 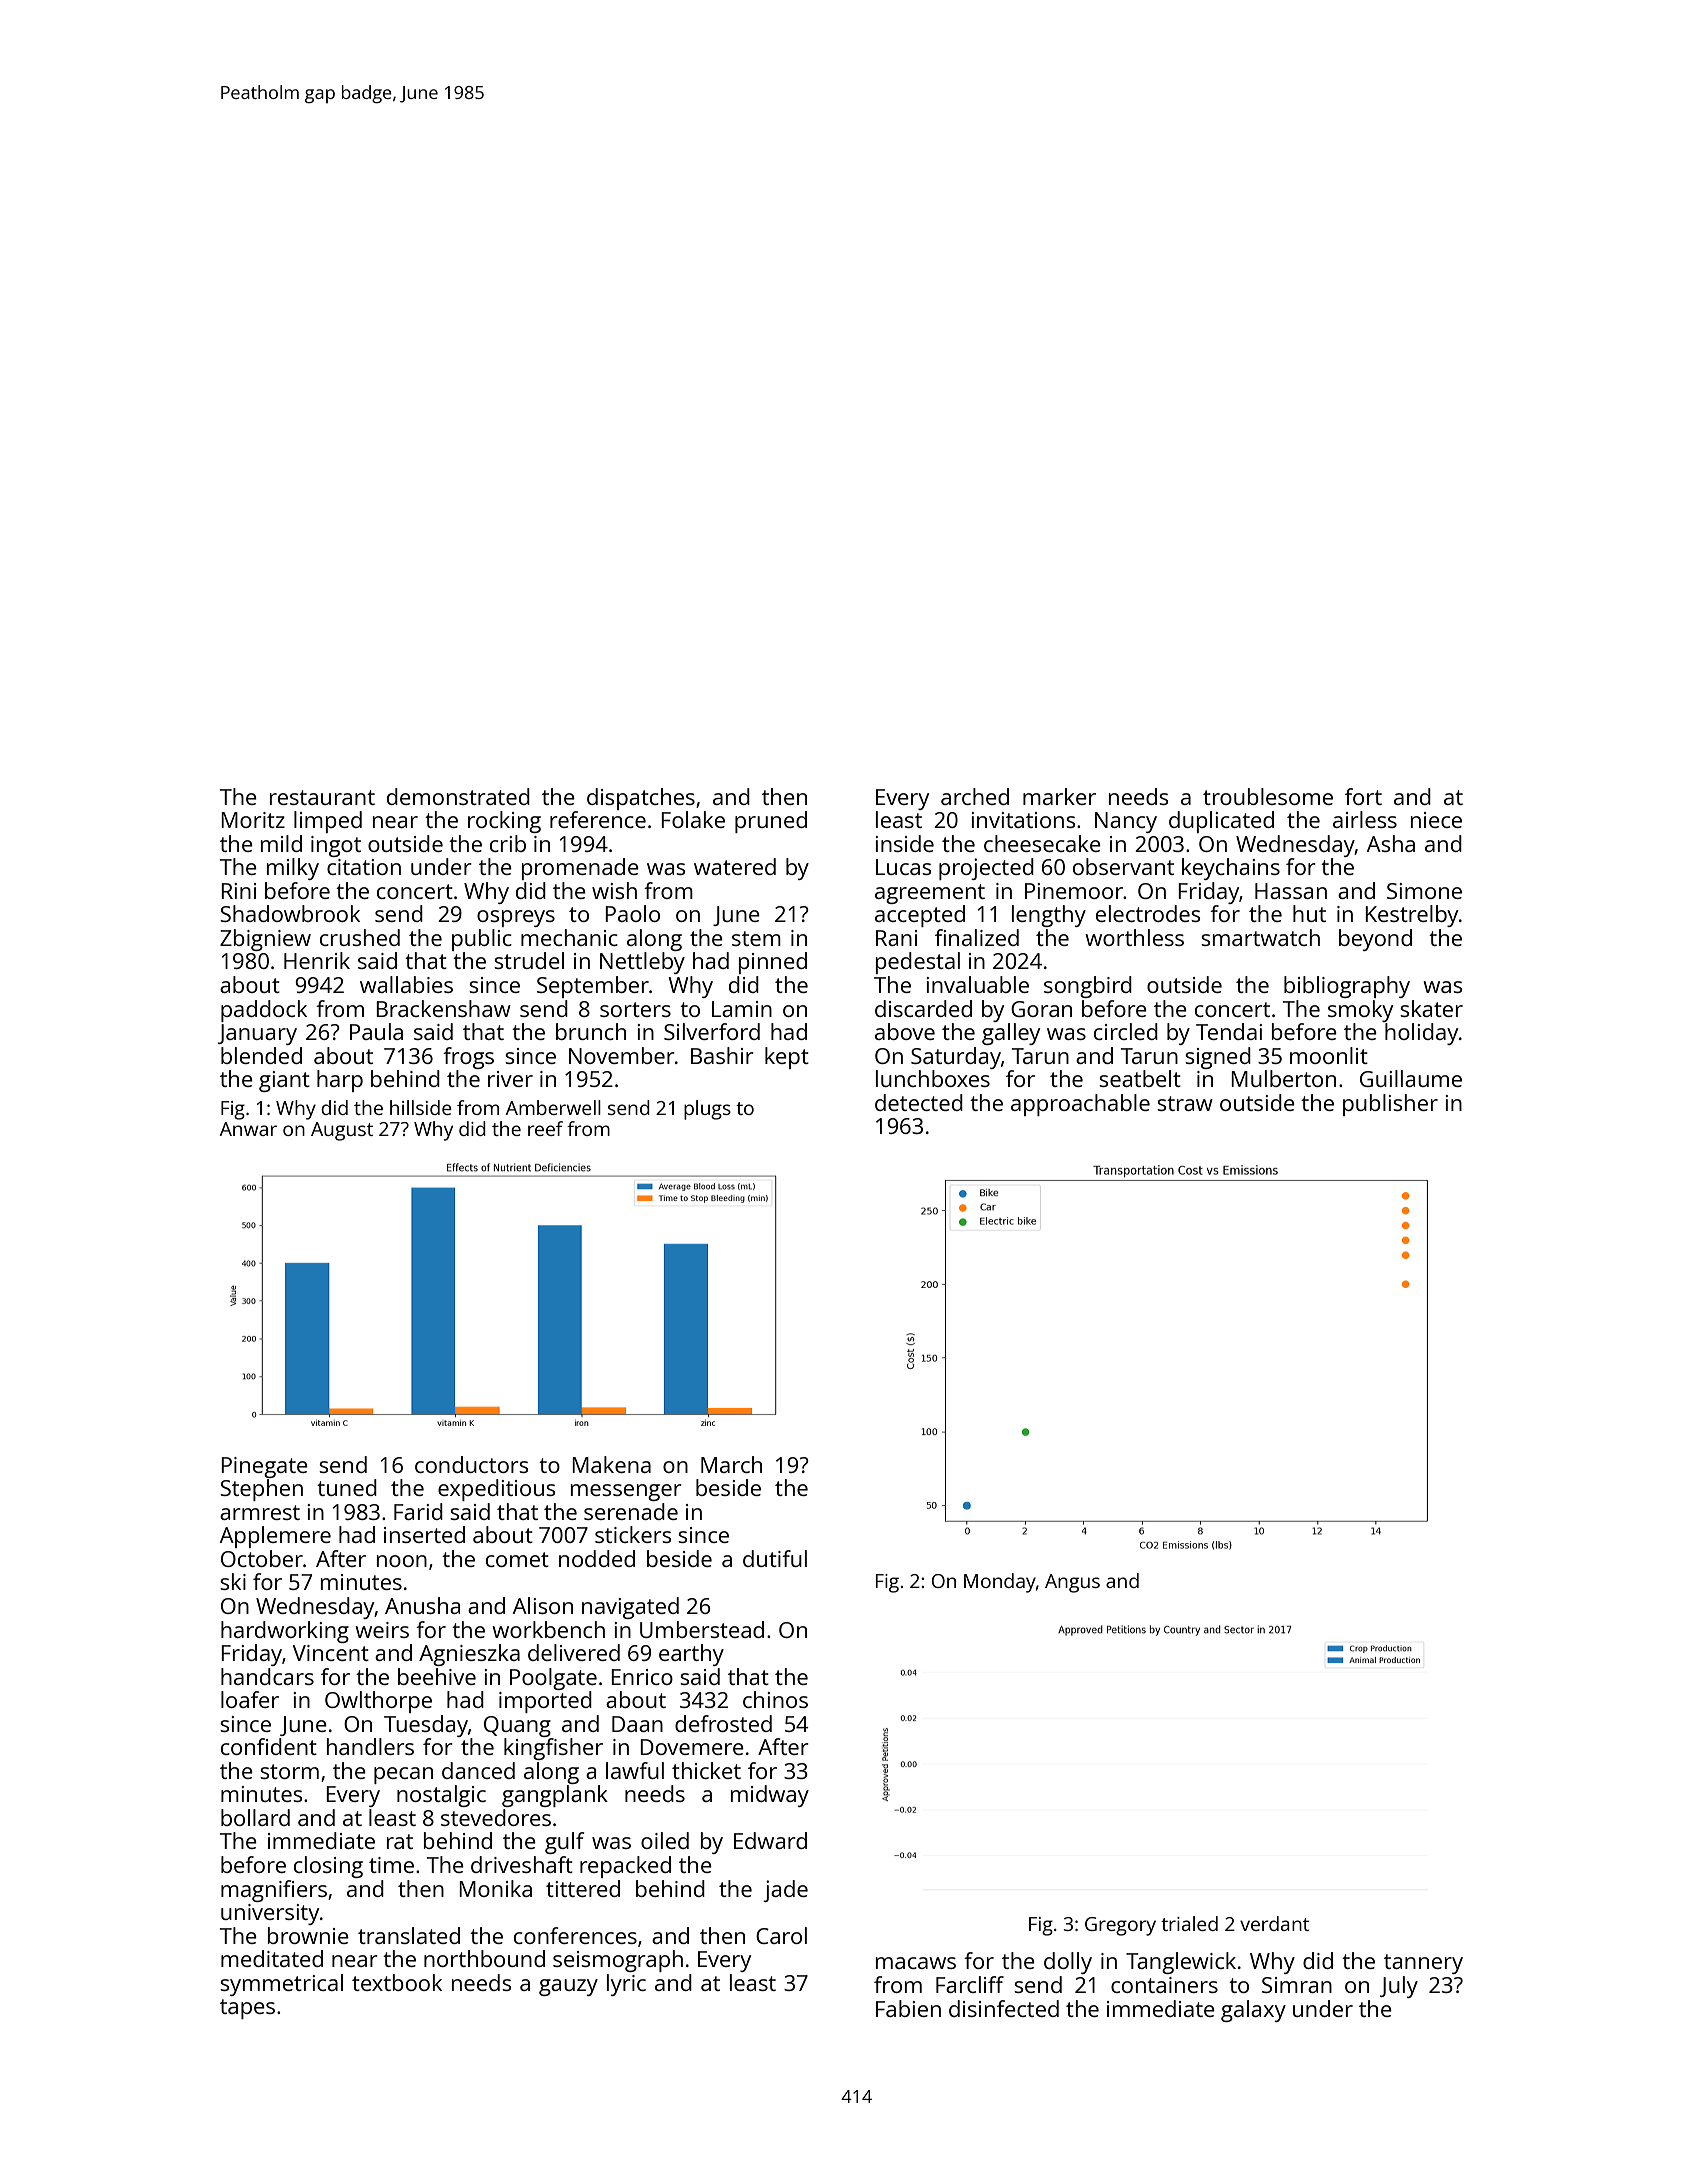 What do you see at coordinates (517, 1559) in the image?
I see `comet` at bounding box center [517, 1559].
